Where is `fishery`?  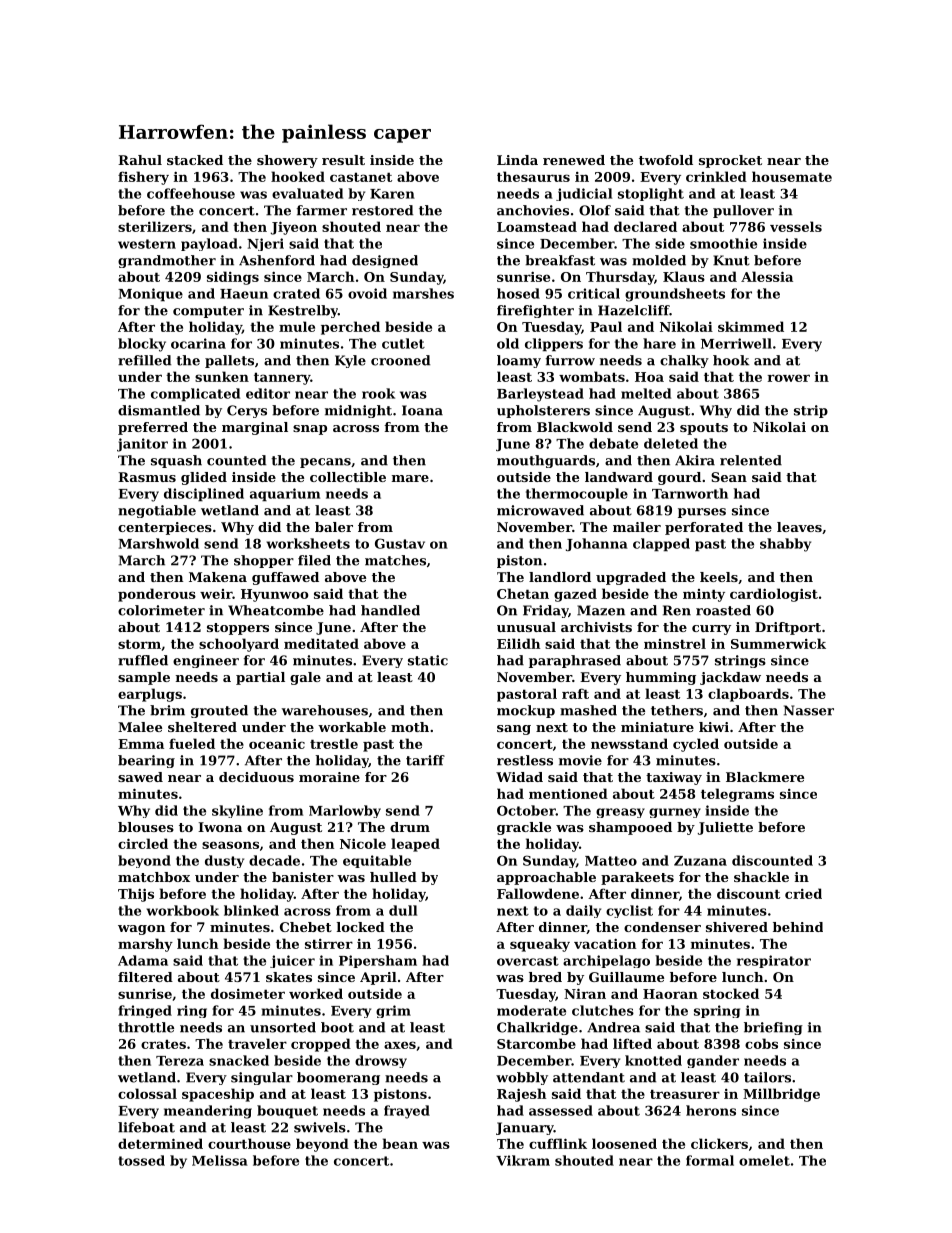
fishery is located at coordinates (143, 178).
